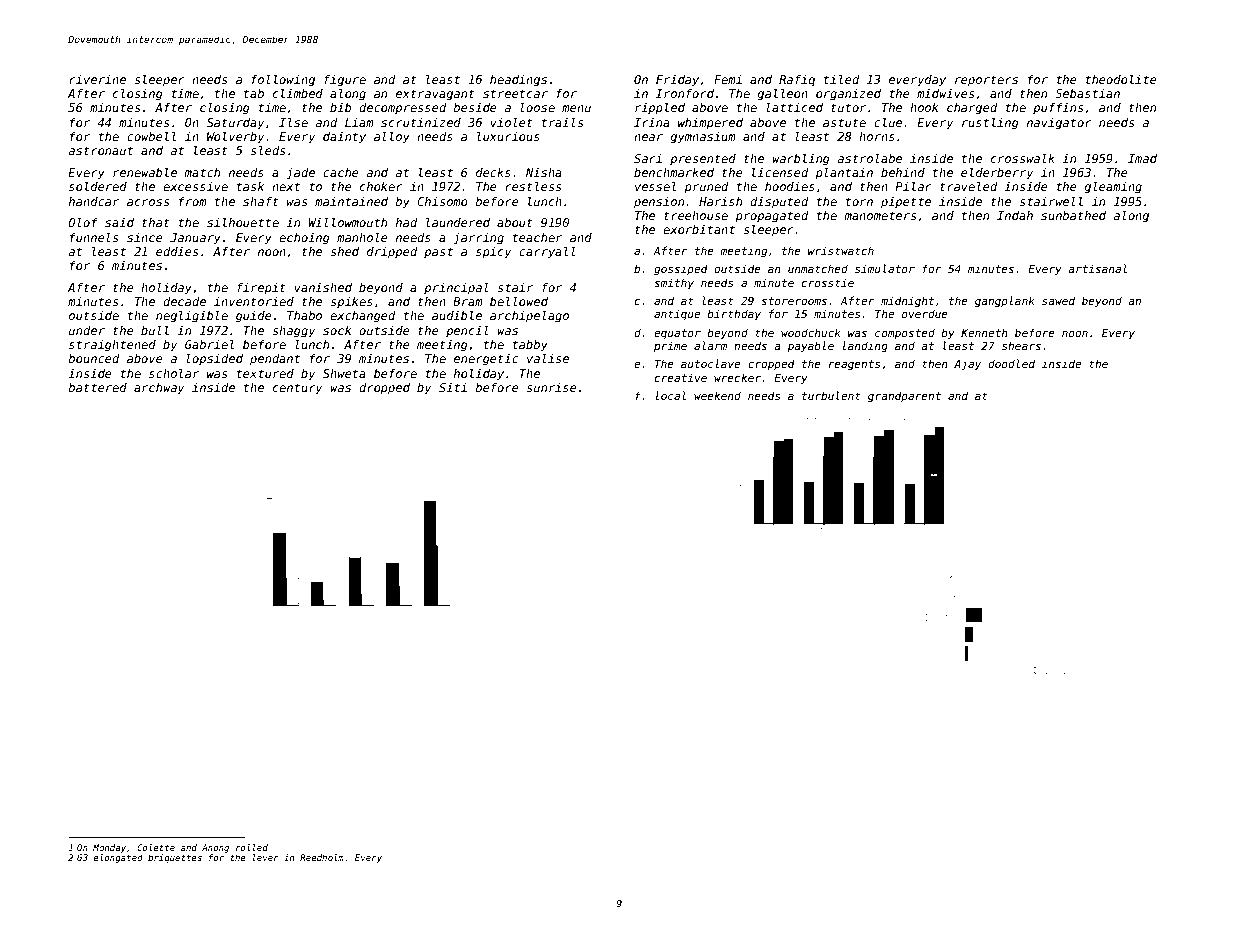  I want to click on Colette, so click(156, 847).
